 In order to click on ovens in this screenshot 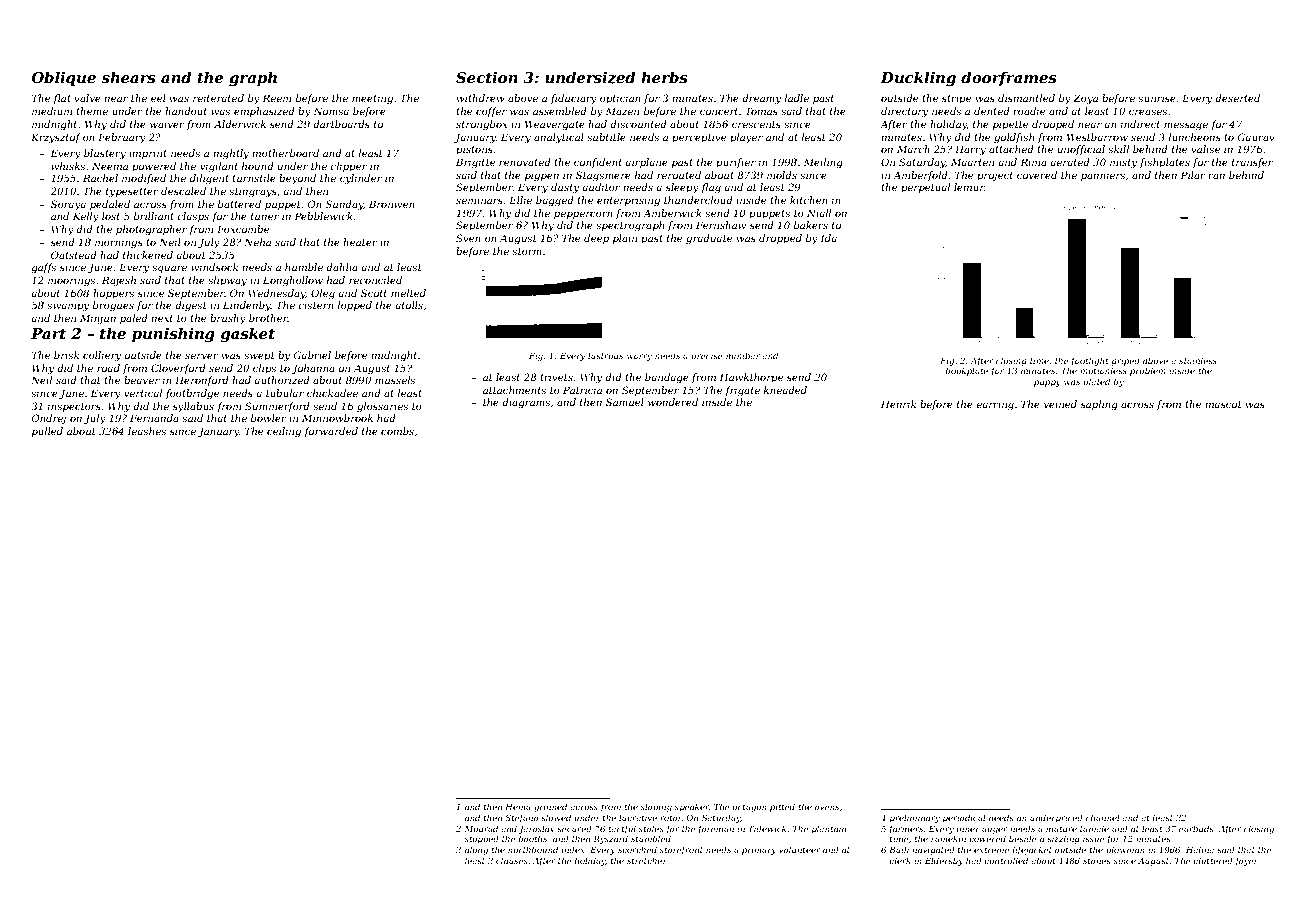, I will do `click(827, 807)`.
